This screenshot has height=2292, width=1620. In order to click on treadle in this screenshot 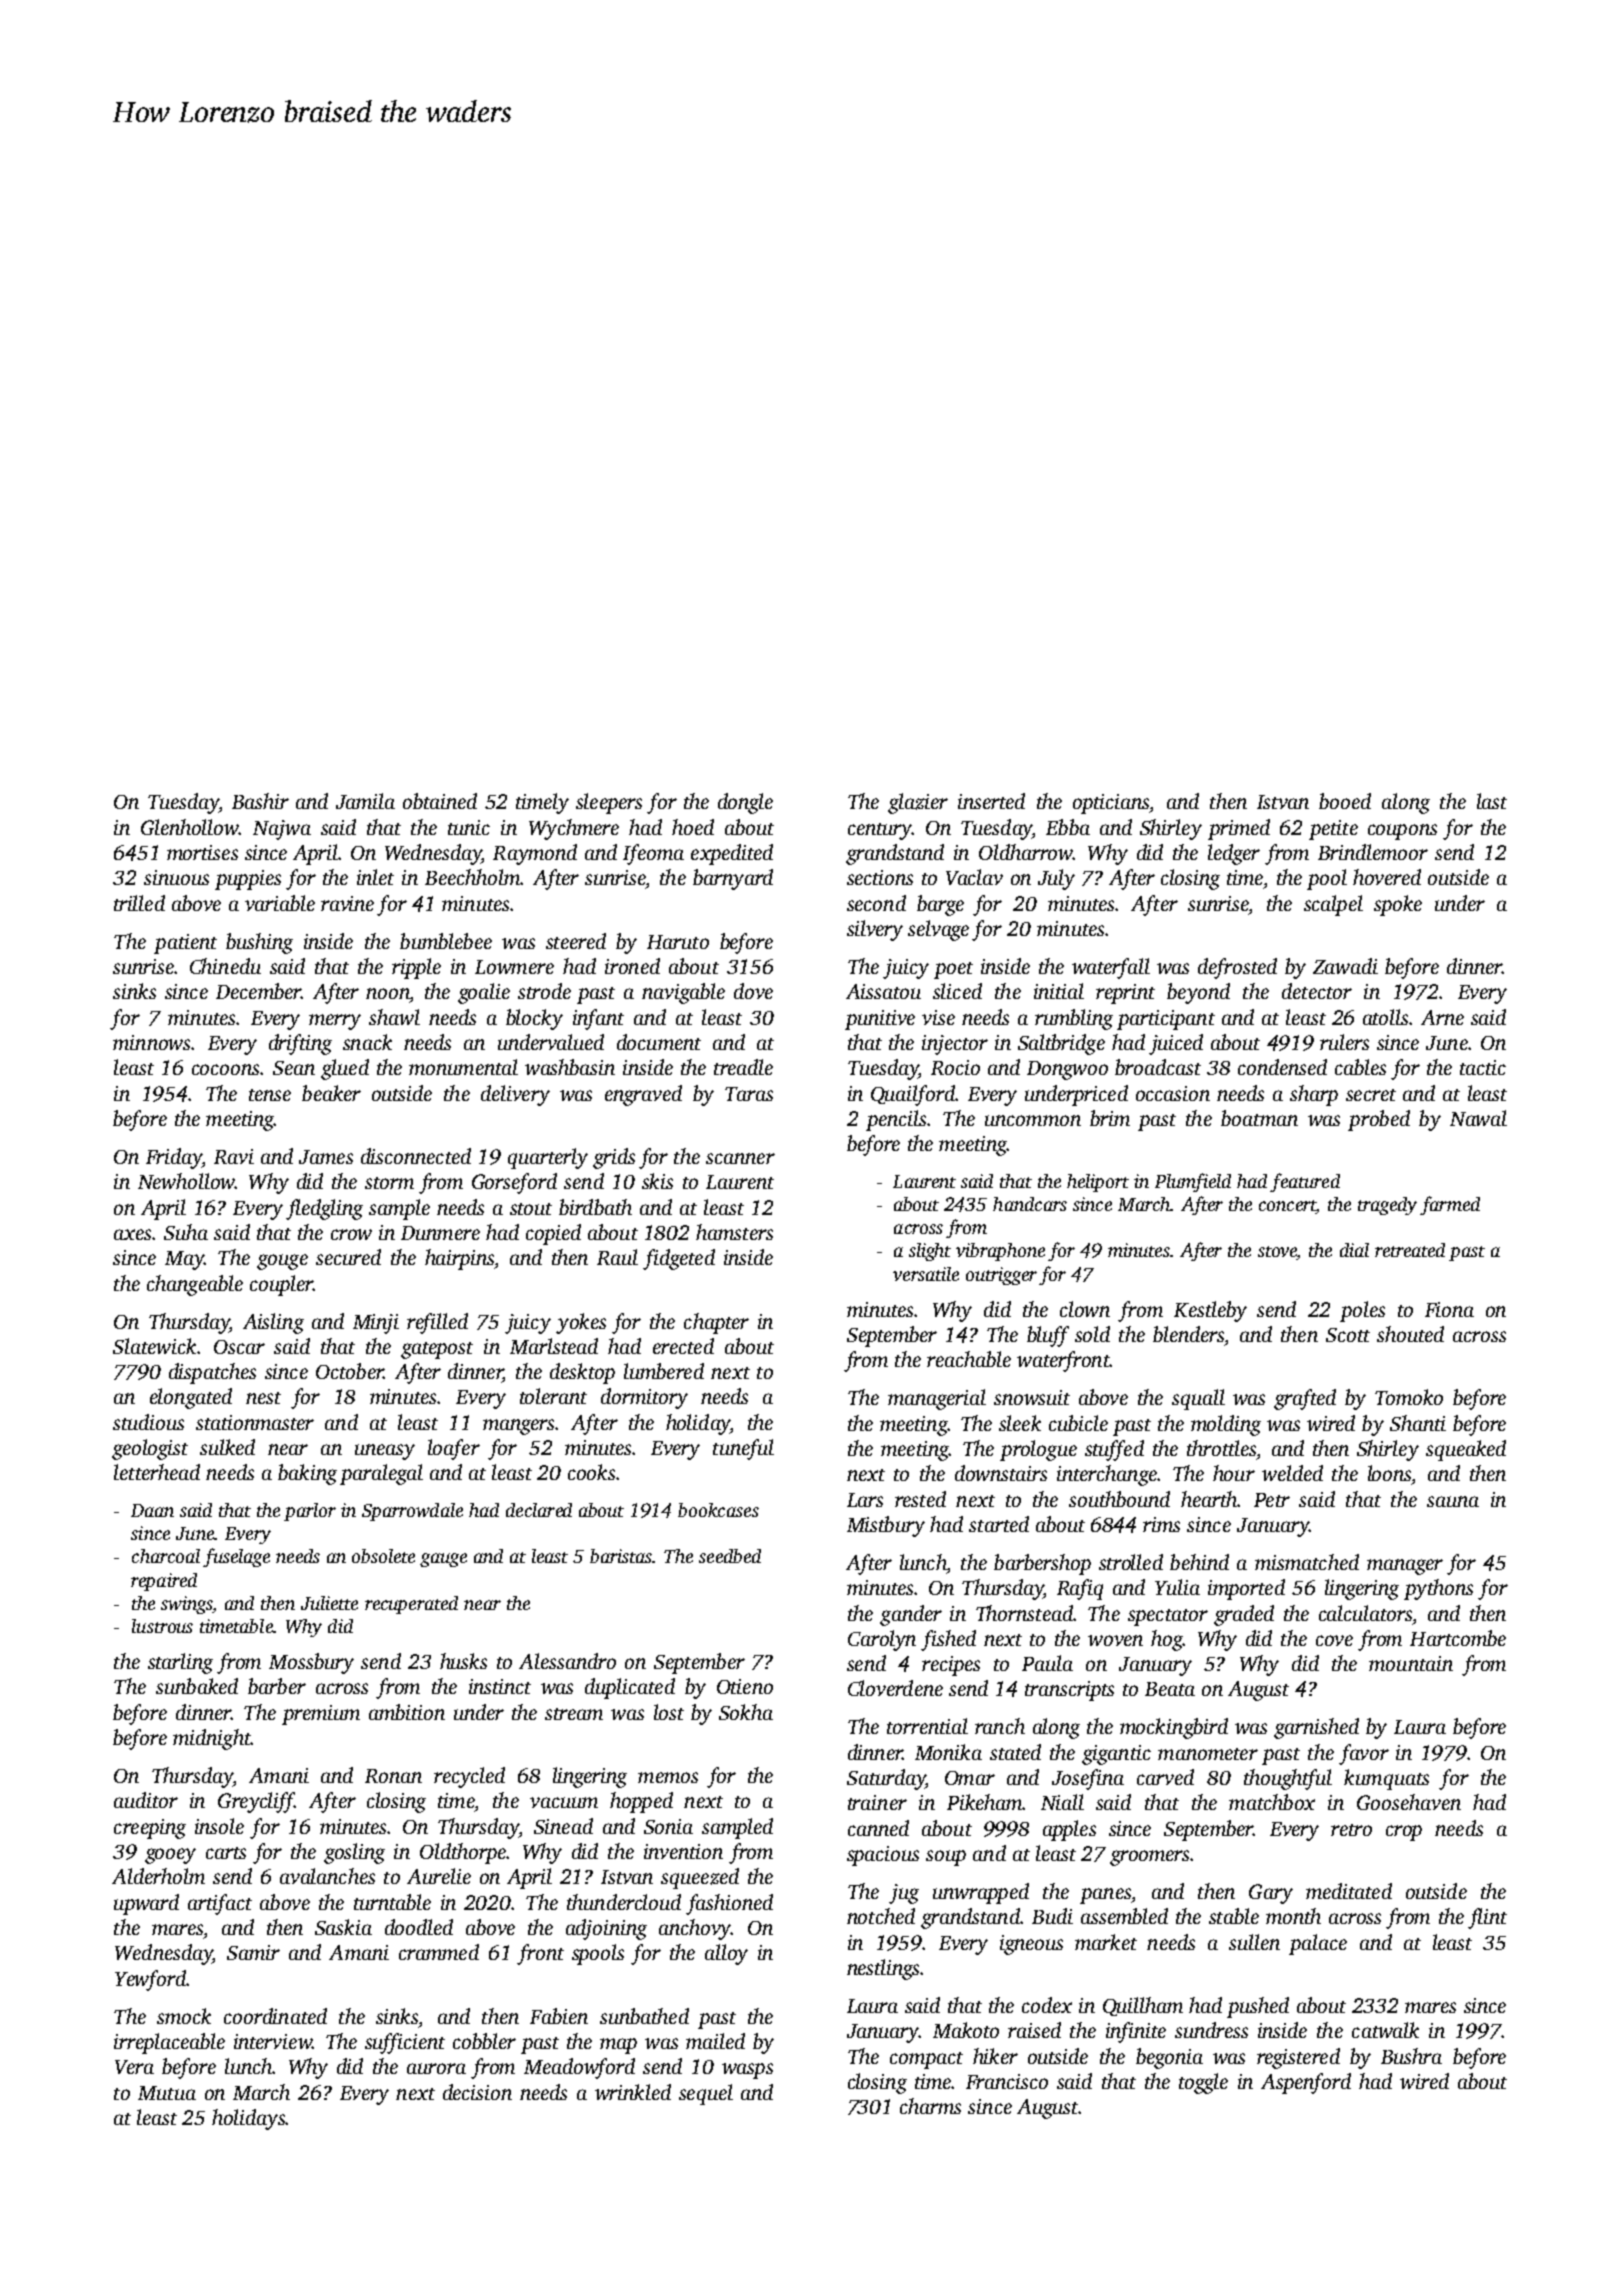, I will do `click(743, 1067)`.
